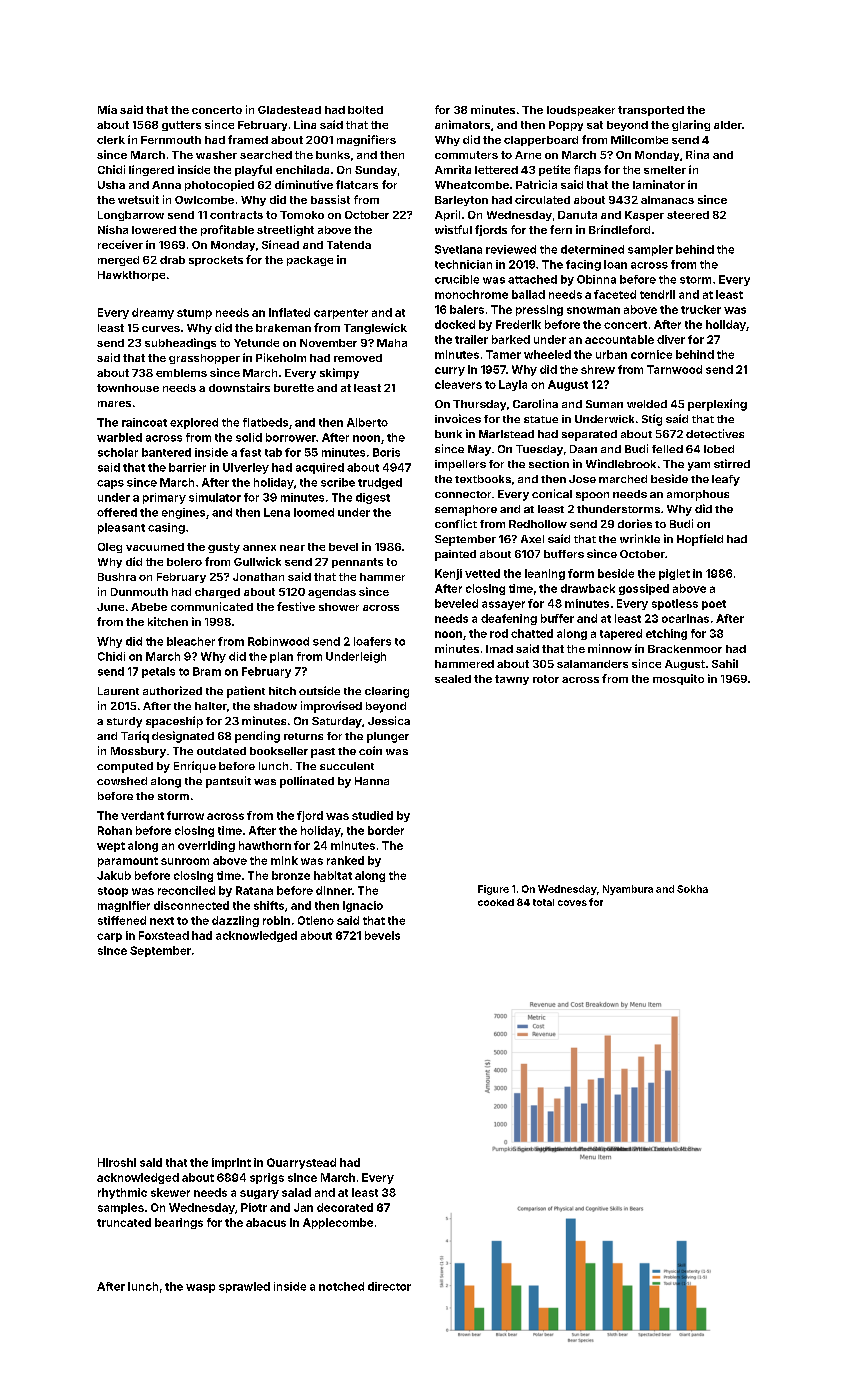  Describe the element at coordinates (471, 339) in the screenshot. I see `trailer` at that location.
